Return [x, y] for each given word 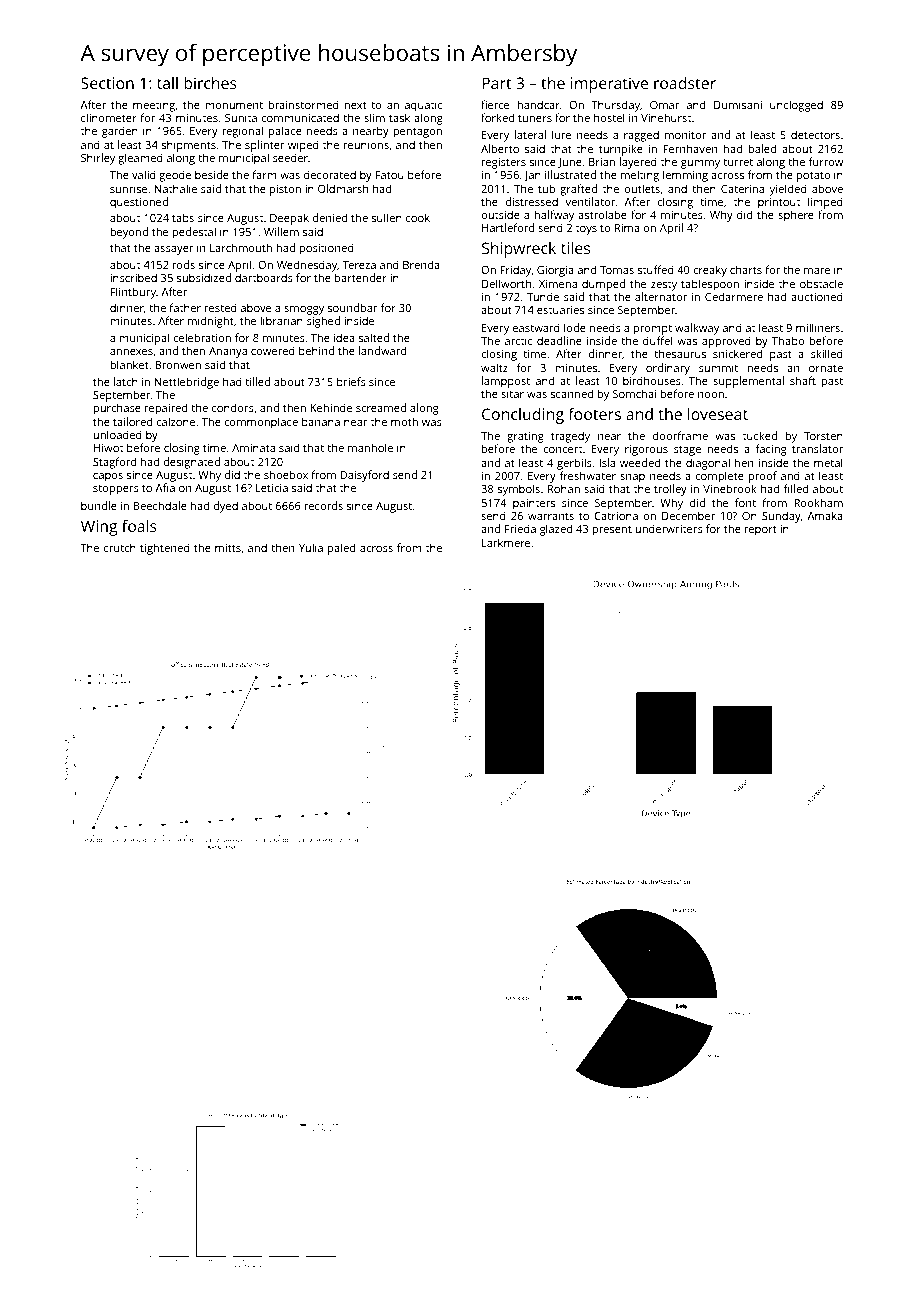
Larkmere [506, 542]
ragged [641, 136]
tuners [535, 118]
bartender [361, 277]
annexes [131, 352]
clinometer [109, 117]
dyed [225, 507]
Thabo [788, 340]
